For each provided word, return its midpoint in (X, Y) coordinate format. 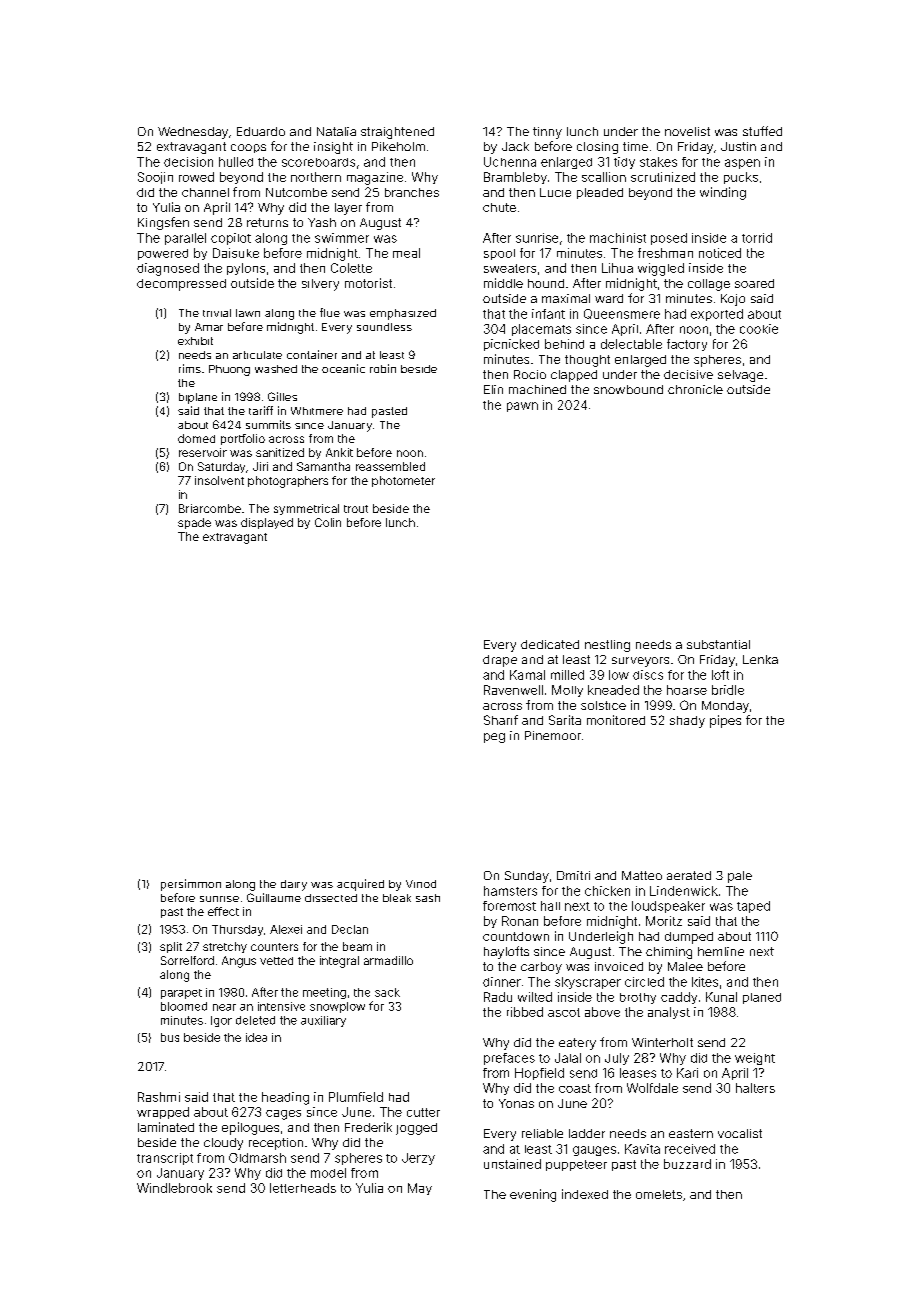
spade (194, 523)
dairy (294, 885)
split (171, 947)
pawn (522, 407)
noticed (720, 253)
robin (383, 368)
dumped (689, 938)
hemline (721, 951)
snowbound (628, 389)
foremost (509, 906)
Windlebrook (174, 1188)
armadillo (388, 960)
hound (546, 283)
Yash (322, 222)
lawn (248, 313)
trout (356, 509)
